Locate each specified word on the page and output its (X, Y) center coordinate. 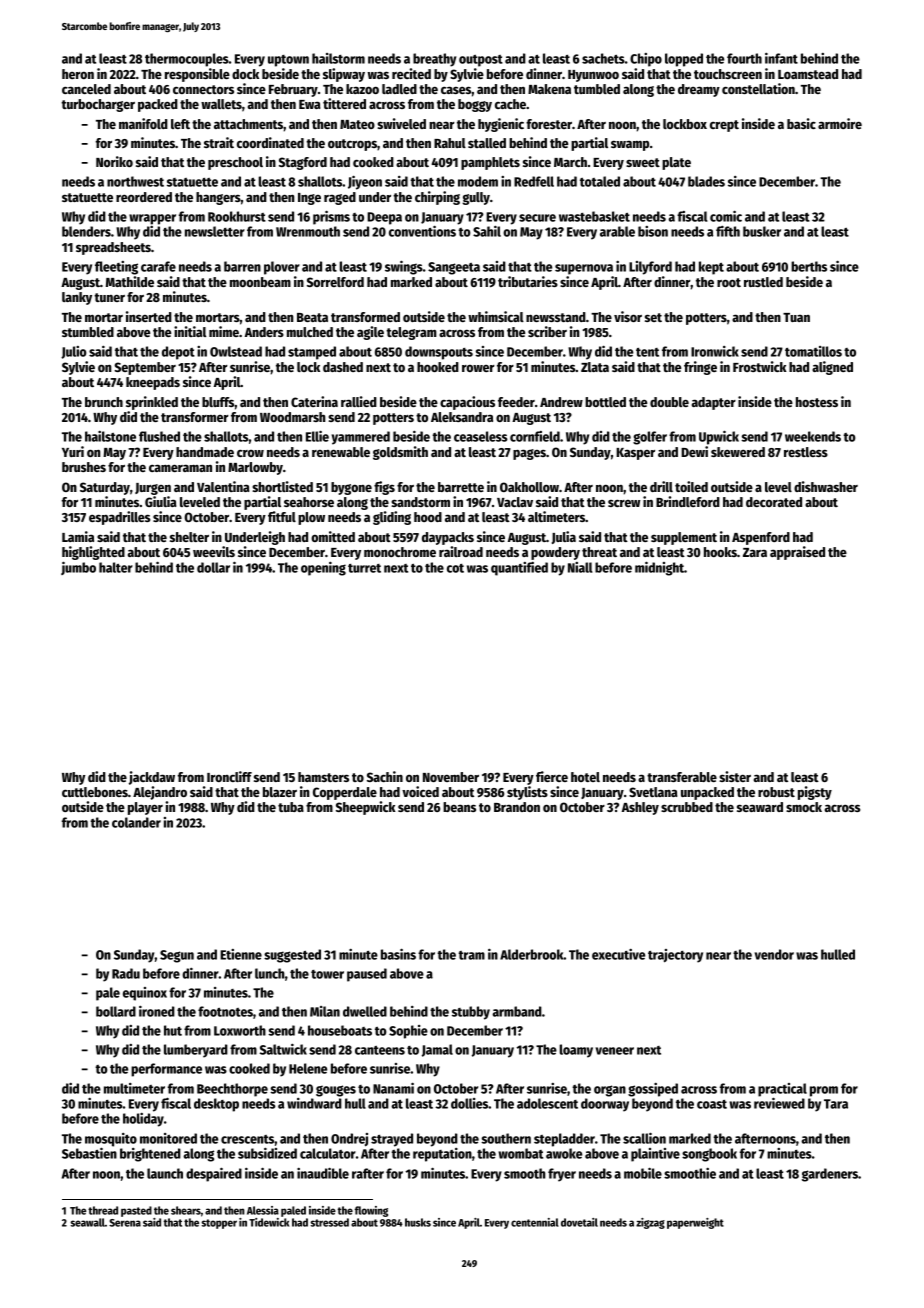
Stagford (303, 163)
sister (735, 776)
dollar (213, 567)
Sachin (385, 776)
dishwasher (826, 486)
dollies (469, 1103)
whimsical (496, 316)
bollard (116, 1011)
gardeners (830, 1175)
